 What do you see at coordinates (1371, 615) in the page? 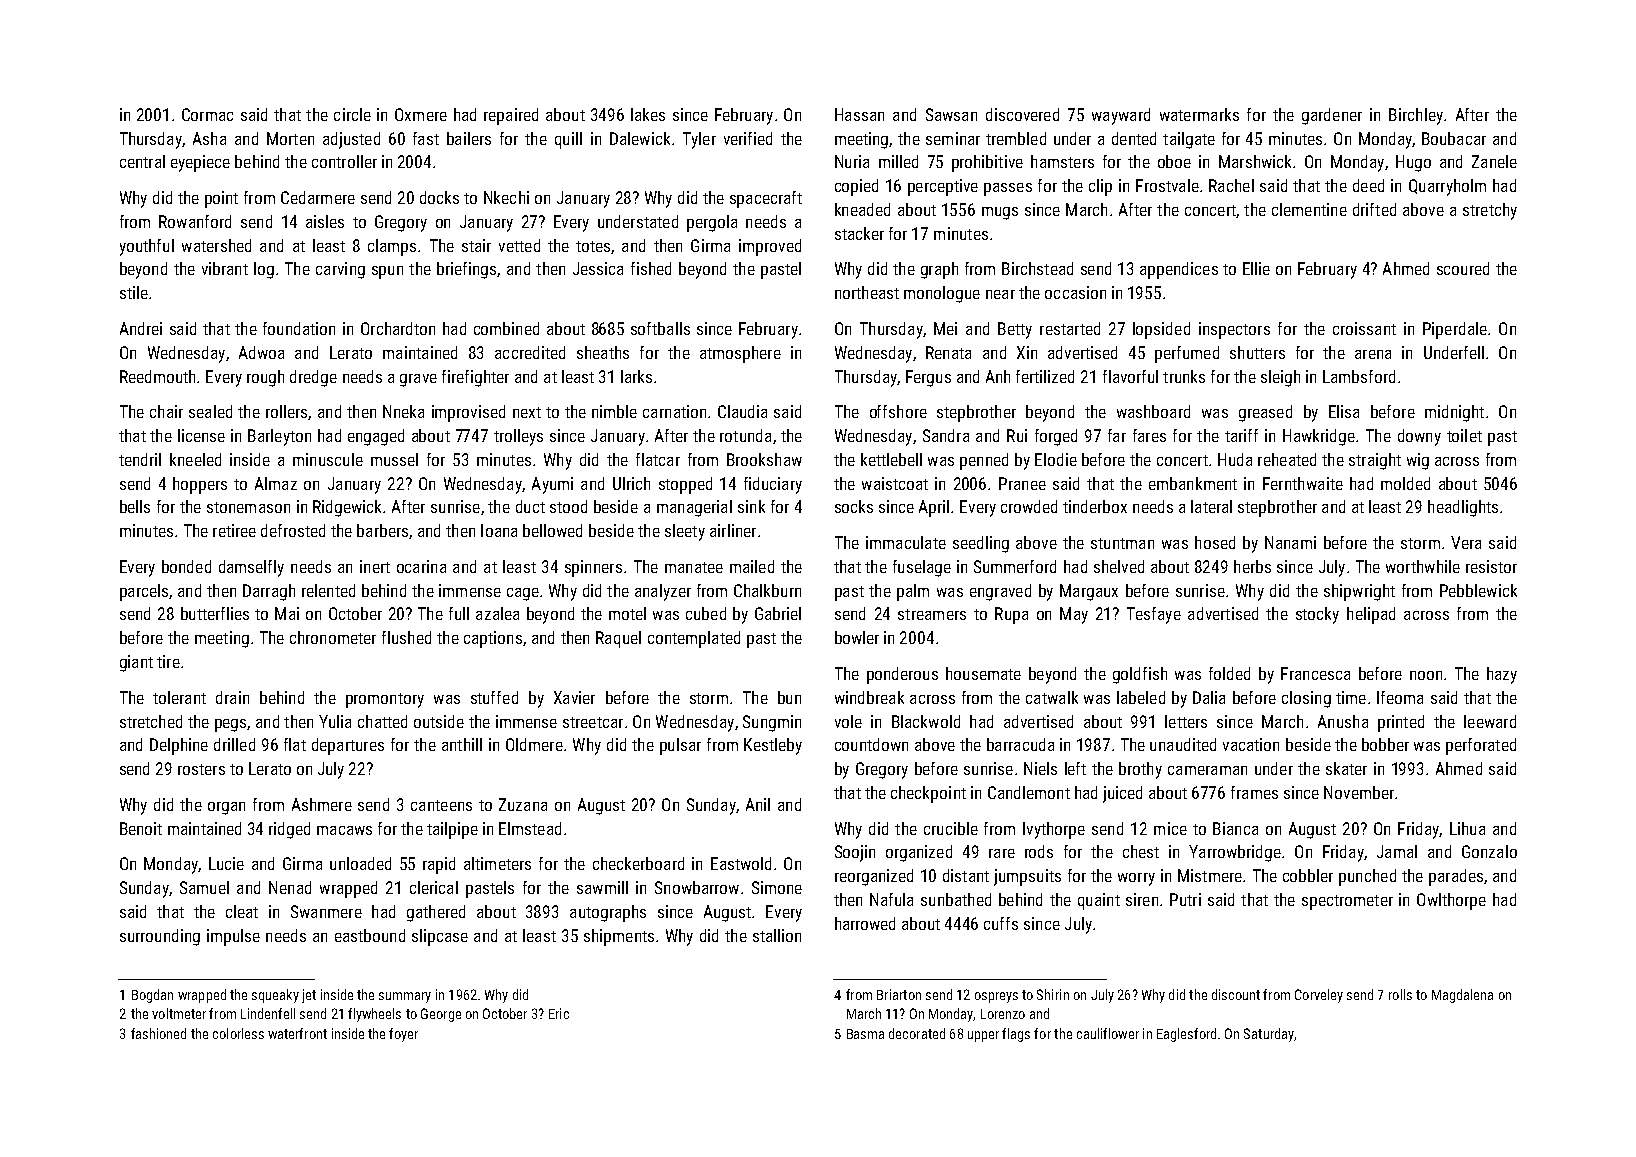
I see `helipad` at bounding box center [1371, 615].
